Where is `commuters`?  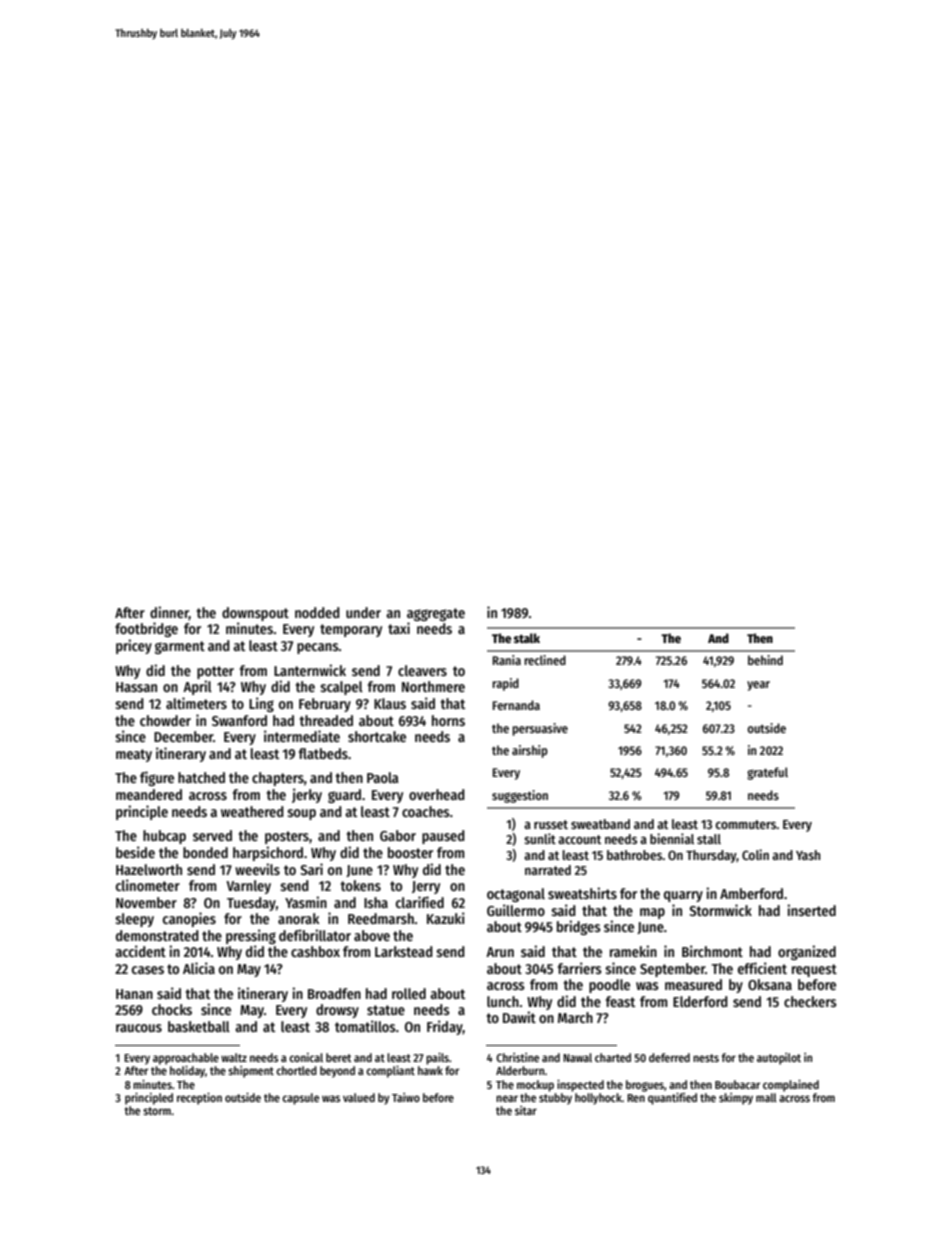
commuters is located at coordinates (746, 824).
